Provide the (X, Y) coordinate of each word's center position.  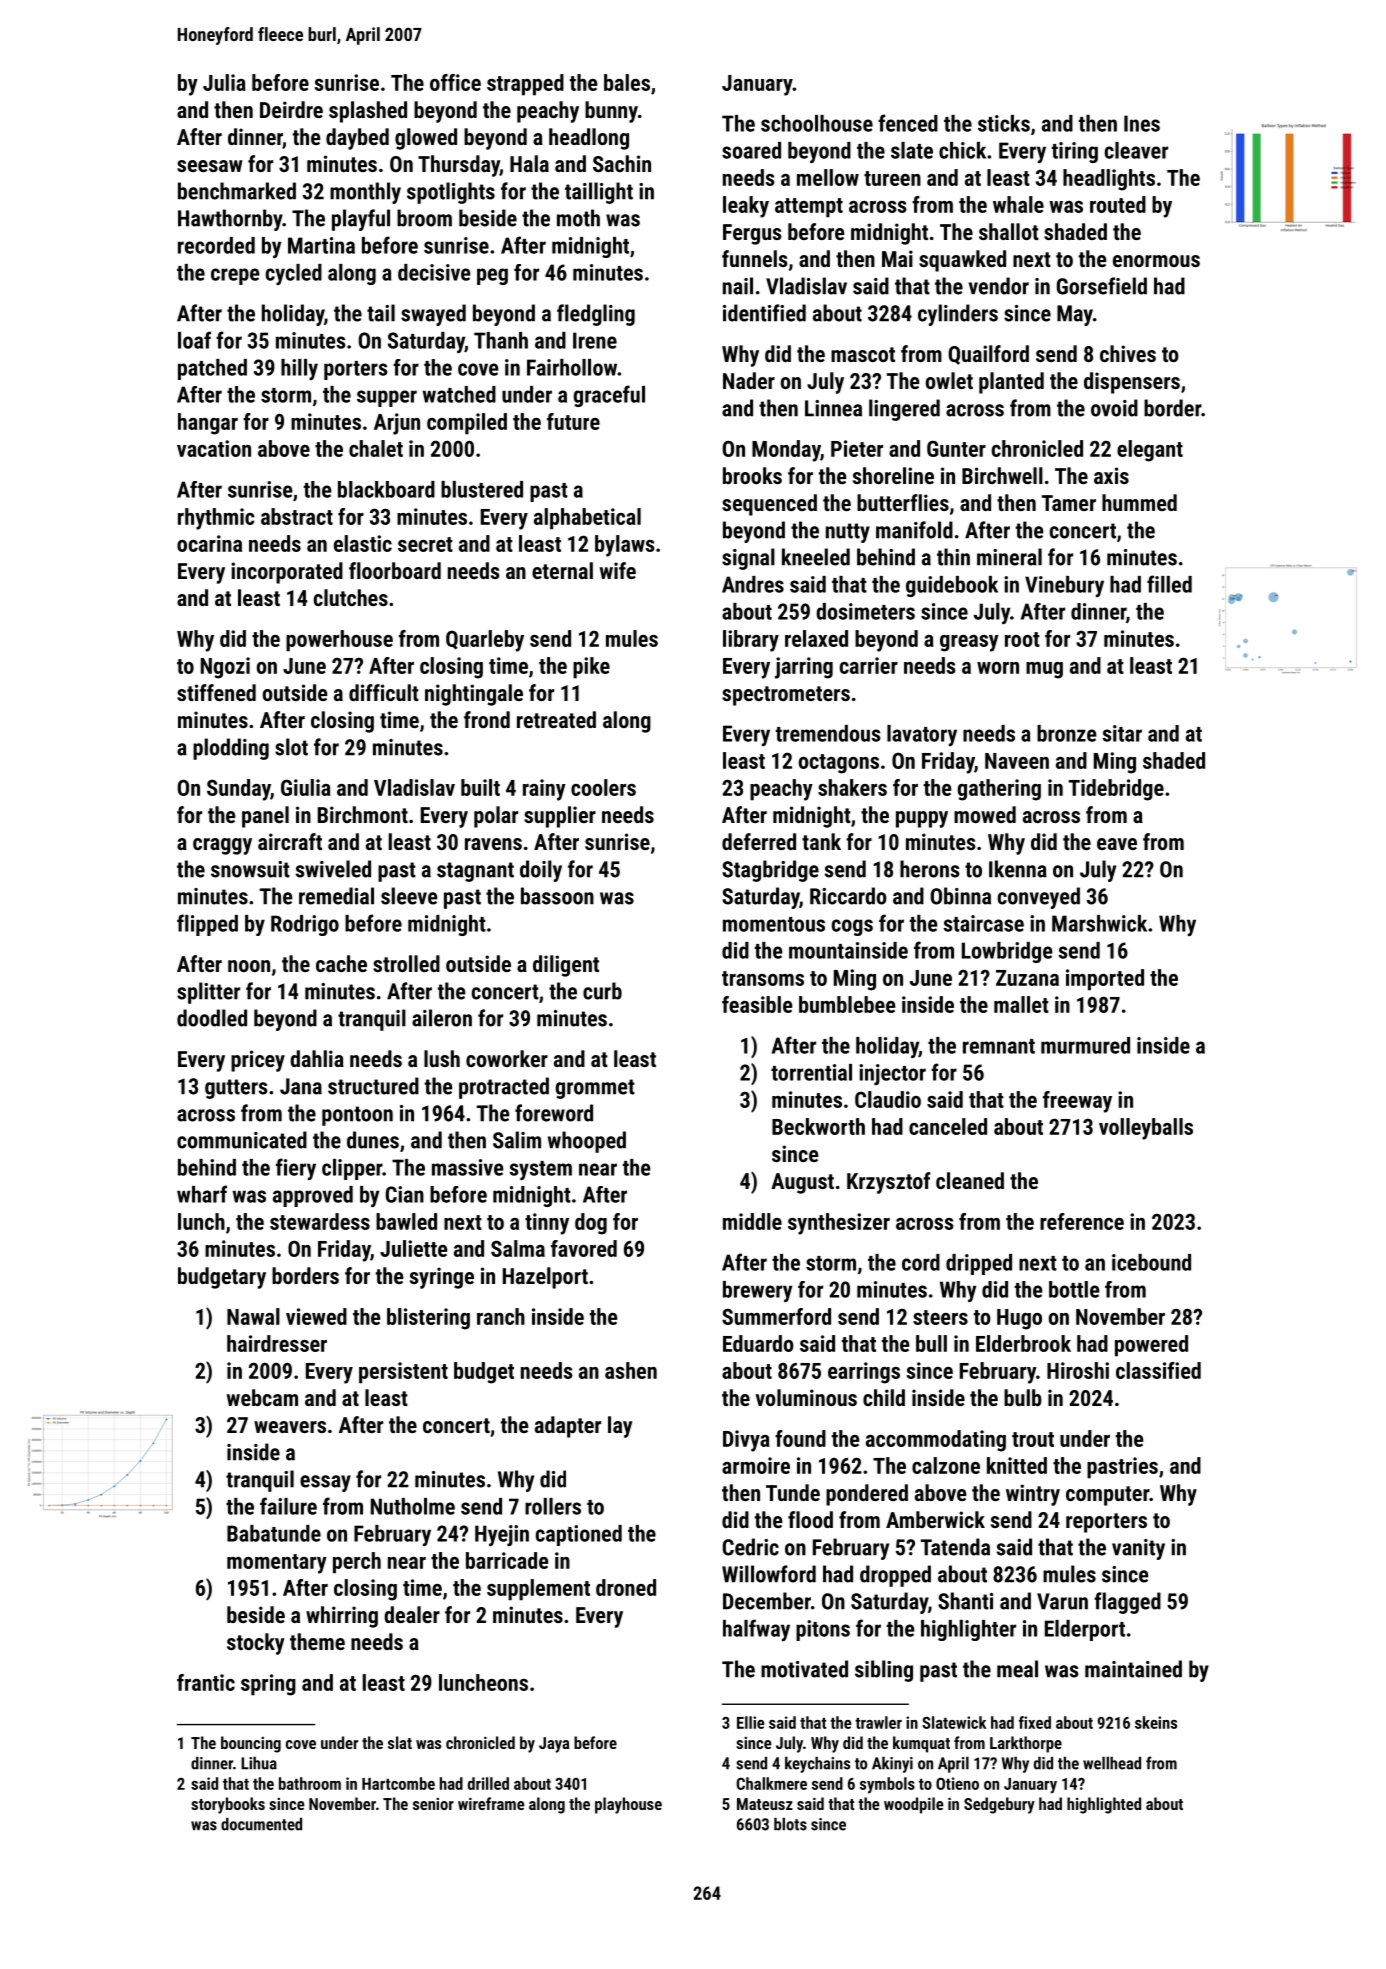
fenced (908, 123)
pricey (258, 1061)
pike (591, 668)
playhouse (628, 1805)
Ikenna (1018, 869)
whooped (587, 1142)
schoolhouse (817, 123)
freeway (1077, 1102)
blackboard (386, 489)
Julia (224, 82)
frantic (206, 1682)
